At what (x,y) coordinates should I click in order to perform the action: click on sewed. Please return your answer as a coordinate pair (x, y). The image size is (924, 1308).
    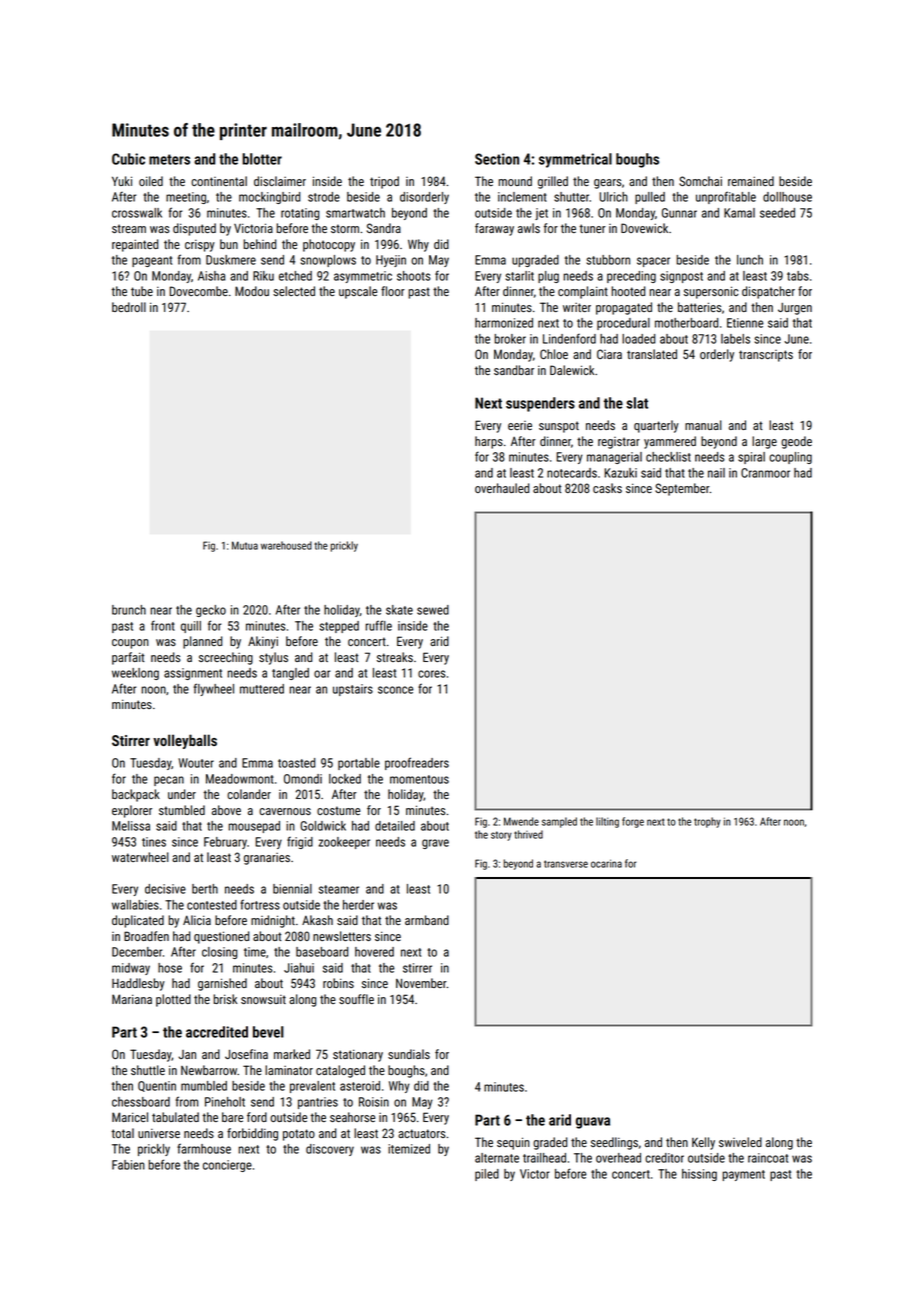
    Looking at the image, I should click on (433, 610).
